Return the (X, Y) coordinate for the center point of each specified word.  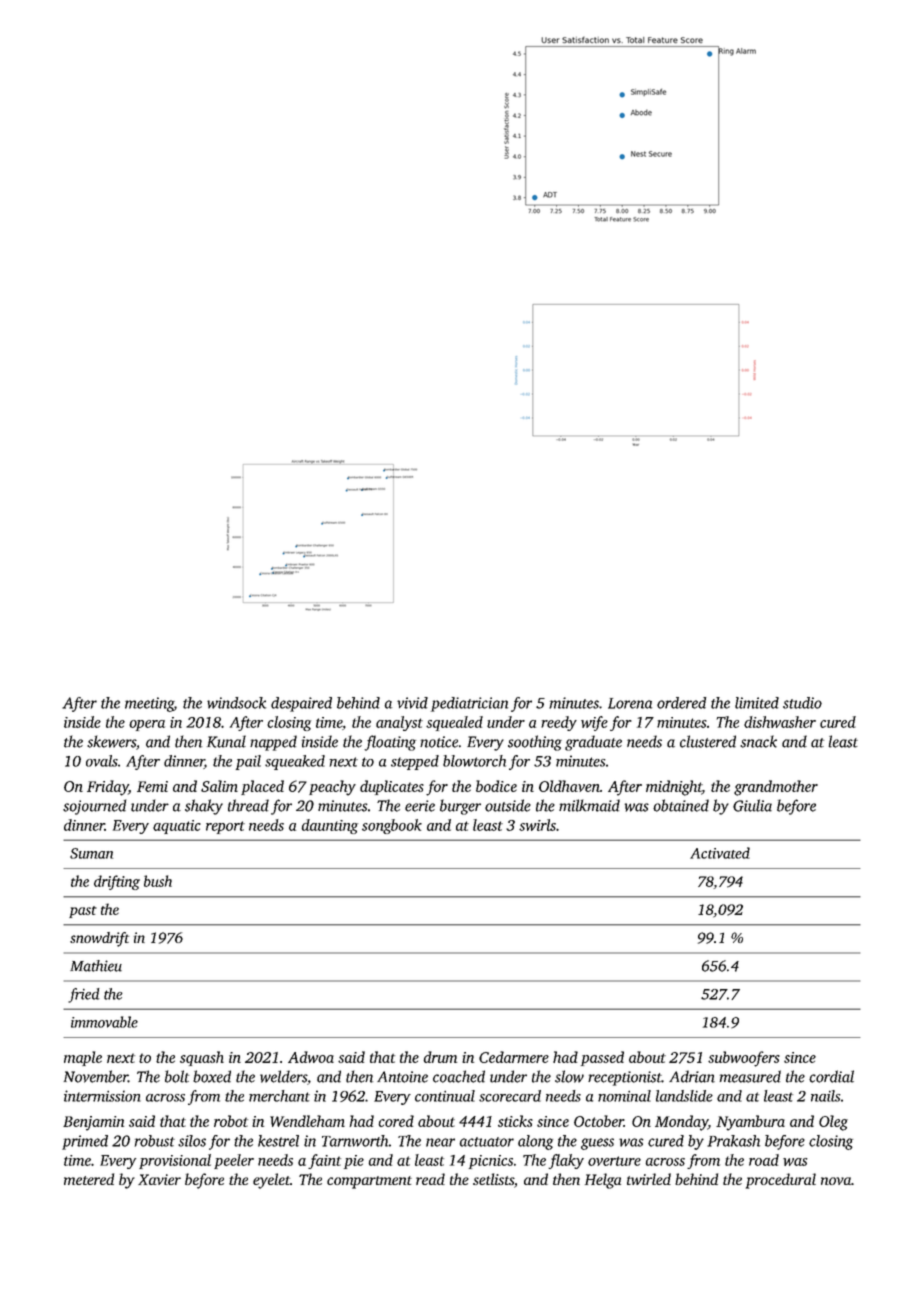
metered (89, 1179)
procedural (781, 1181)
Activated (720, 853)
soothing (535, 743)
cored (396, 1121)
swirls (537, 825)
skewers (111, 741)
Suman (91, 853)
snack (758, 741)
